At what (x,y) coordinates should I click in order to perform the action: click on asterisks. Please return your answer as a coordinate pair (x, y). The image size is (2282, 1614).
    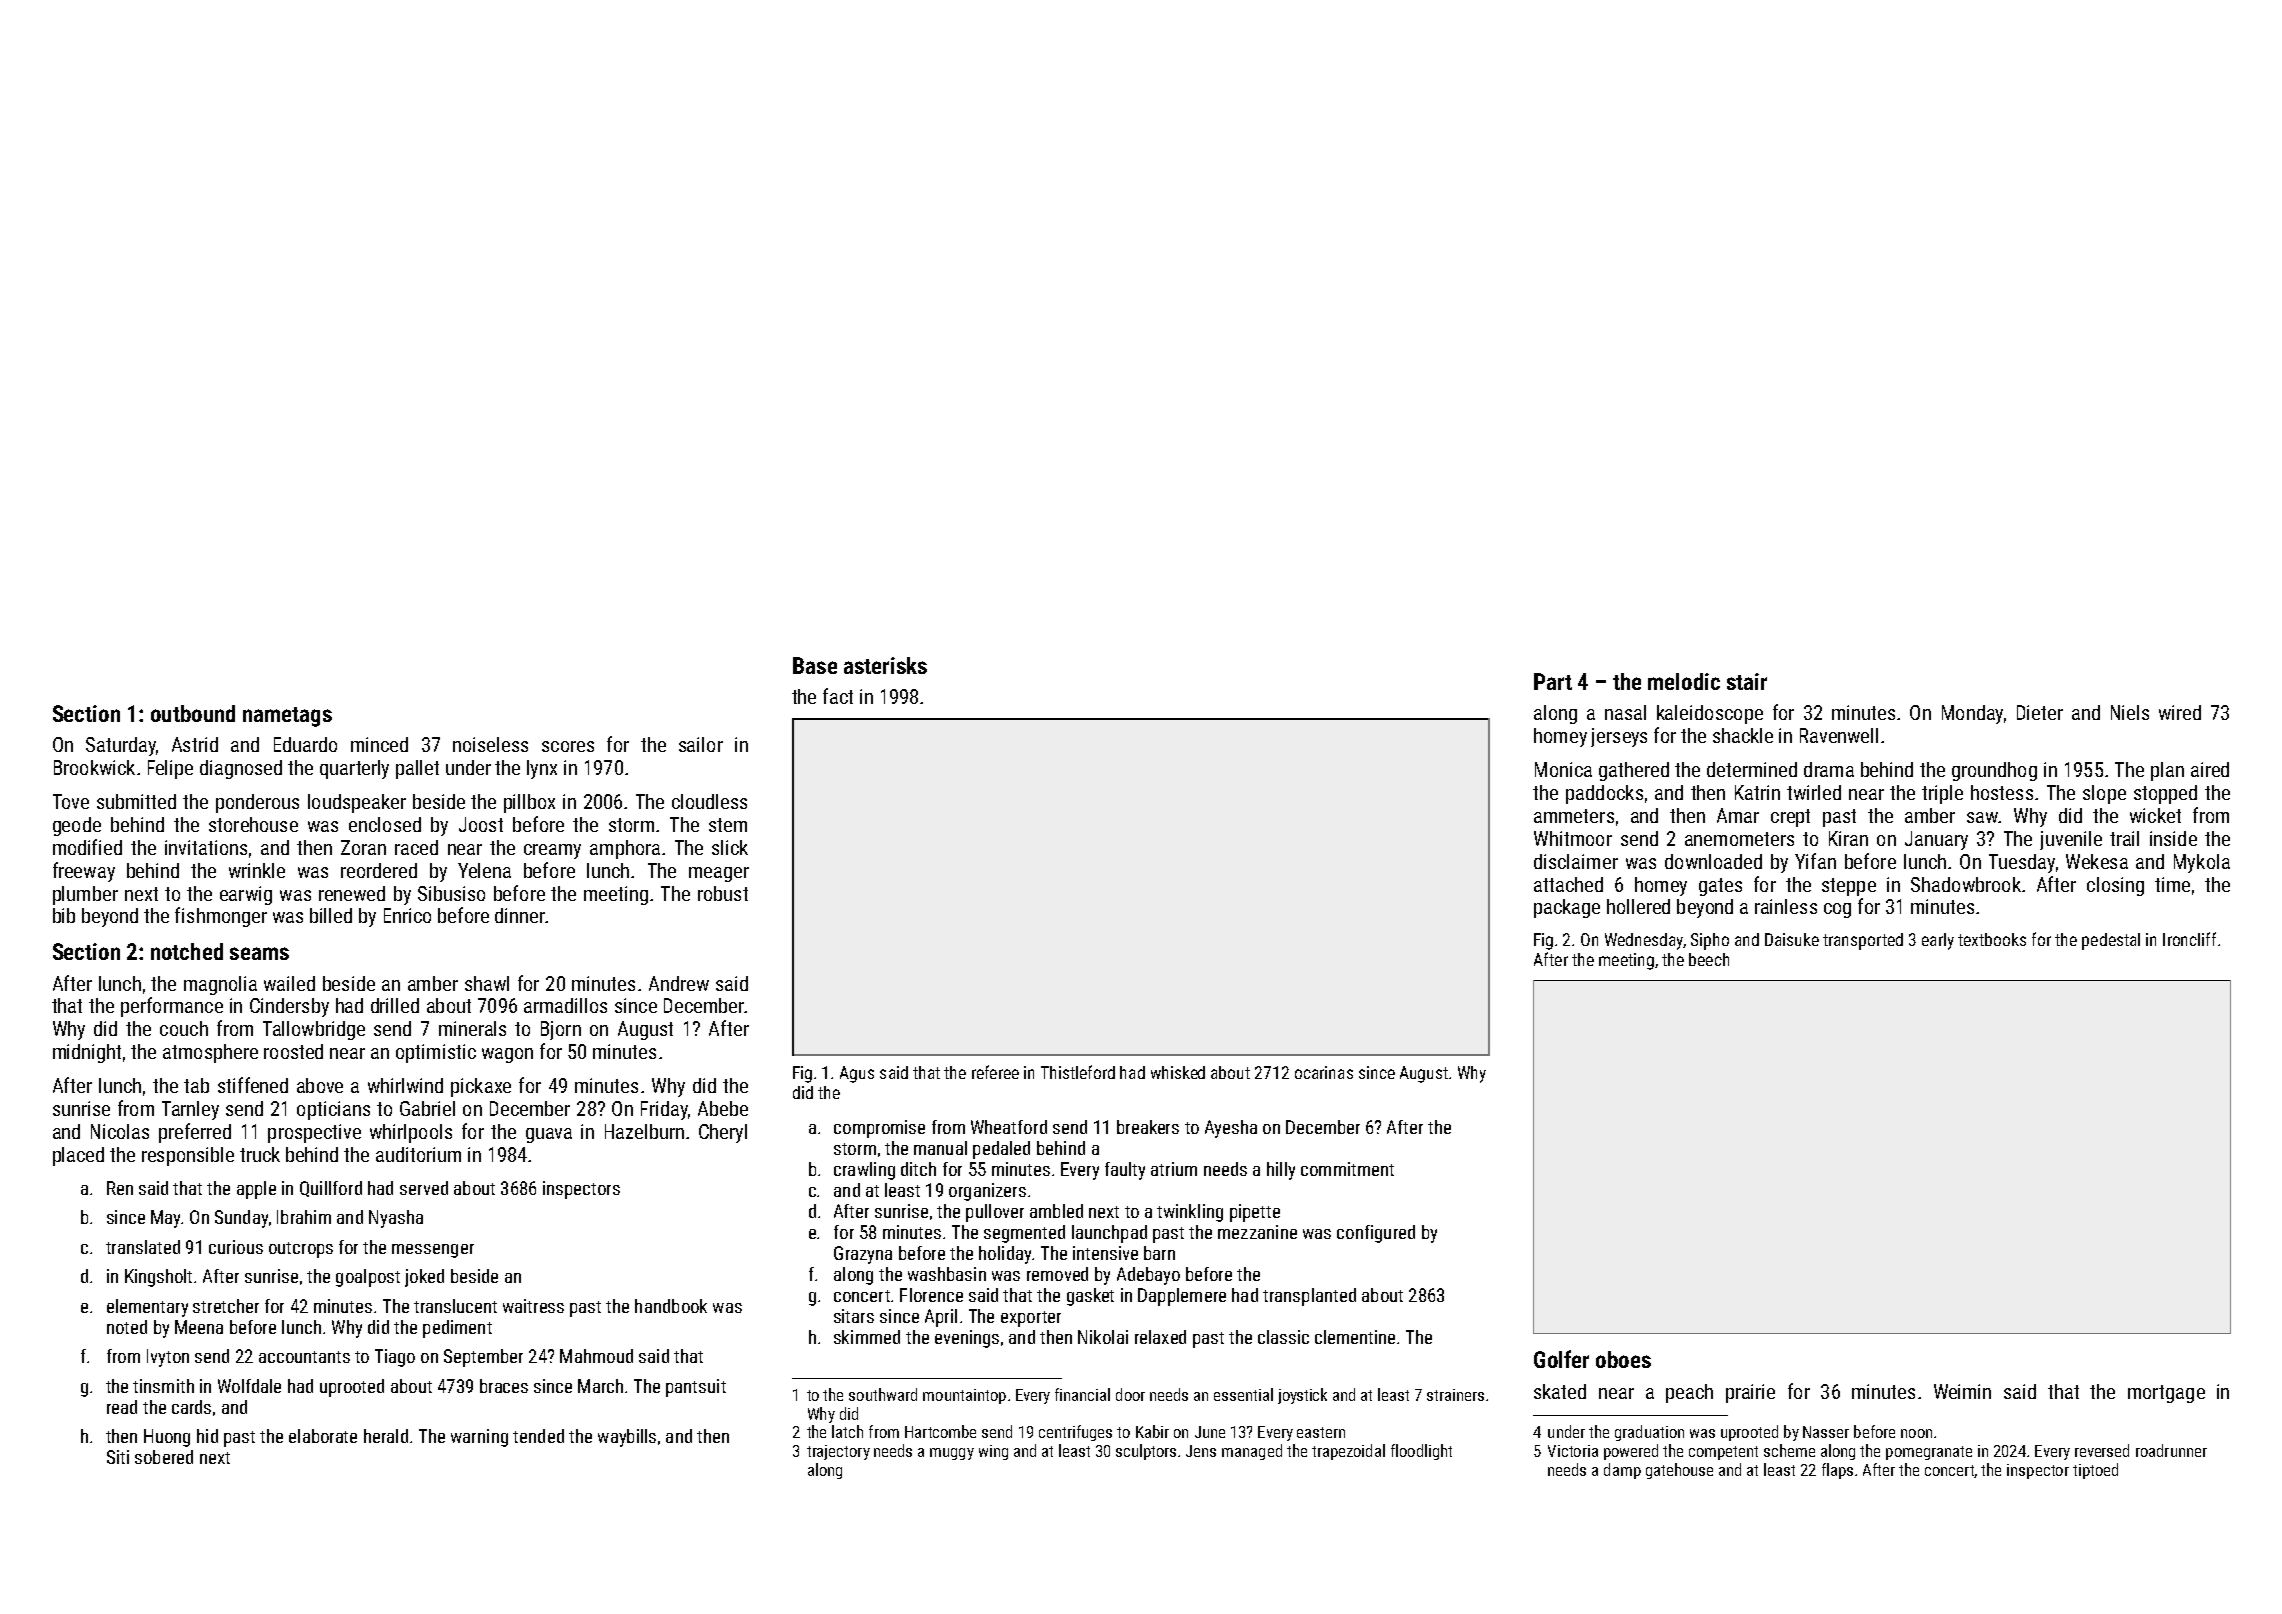
    Looking at the image, I should click on (885, 665).
